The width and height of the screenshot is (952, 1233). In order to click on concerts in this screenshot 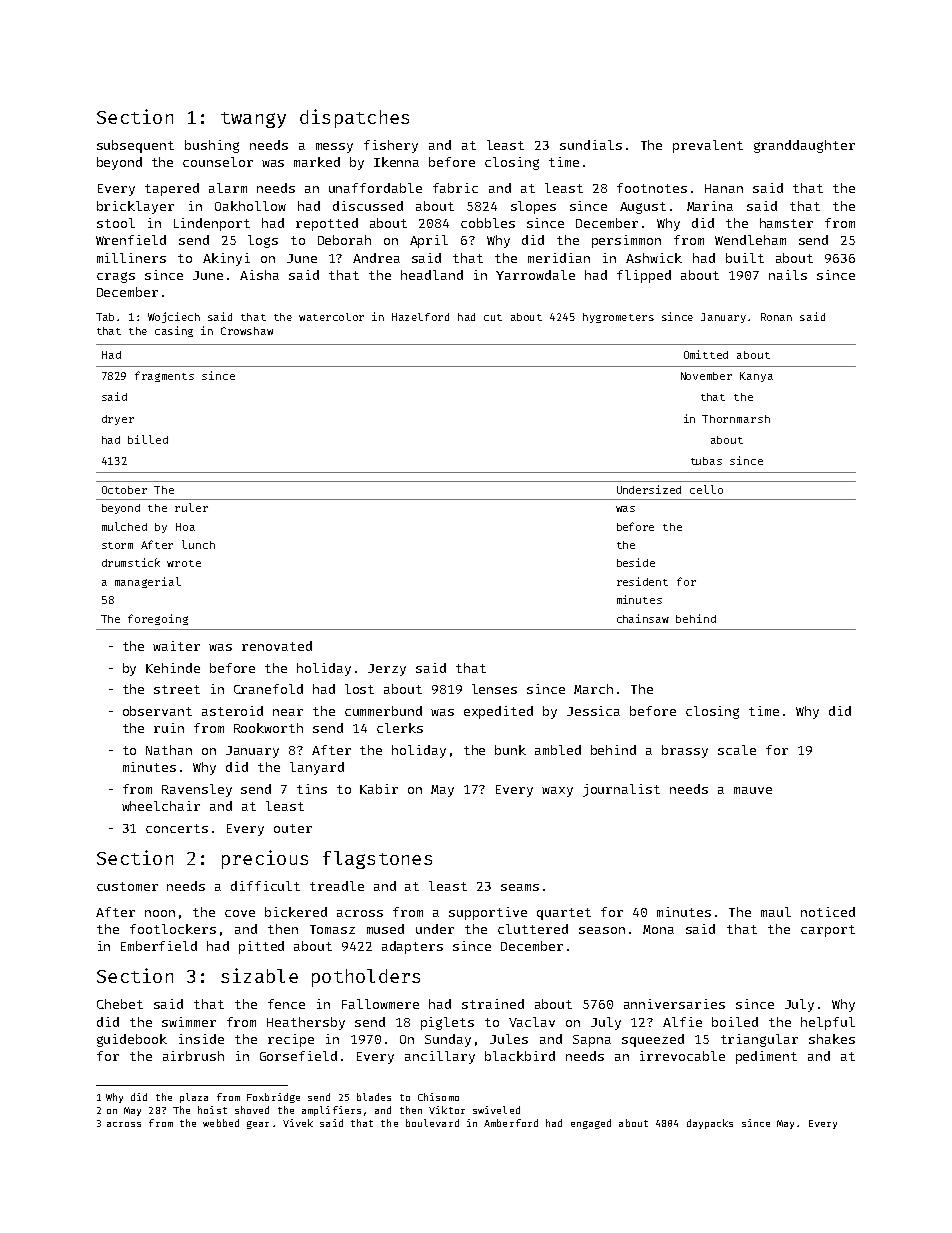, I will do `click(177, 828)`.
